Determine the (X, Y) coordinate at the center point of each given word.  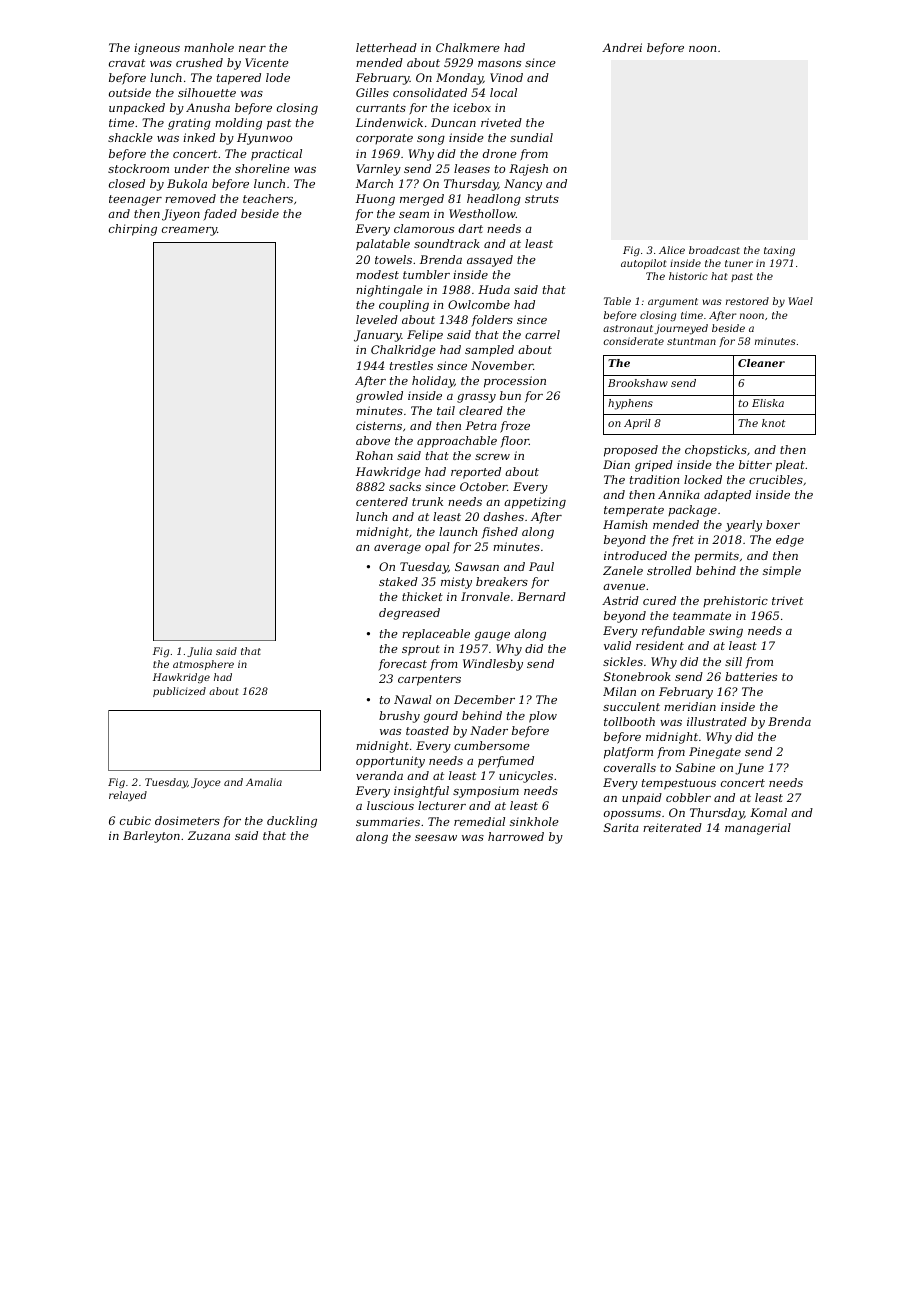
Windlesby (493, 665)
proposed (631, 451)
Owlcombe (479, 304)
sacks (405, 486)
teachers (268, 198)
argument (673, 302)
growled (379, 397)
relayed (128, 796)
